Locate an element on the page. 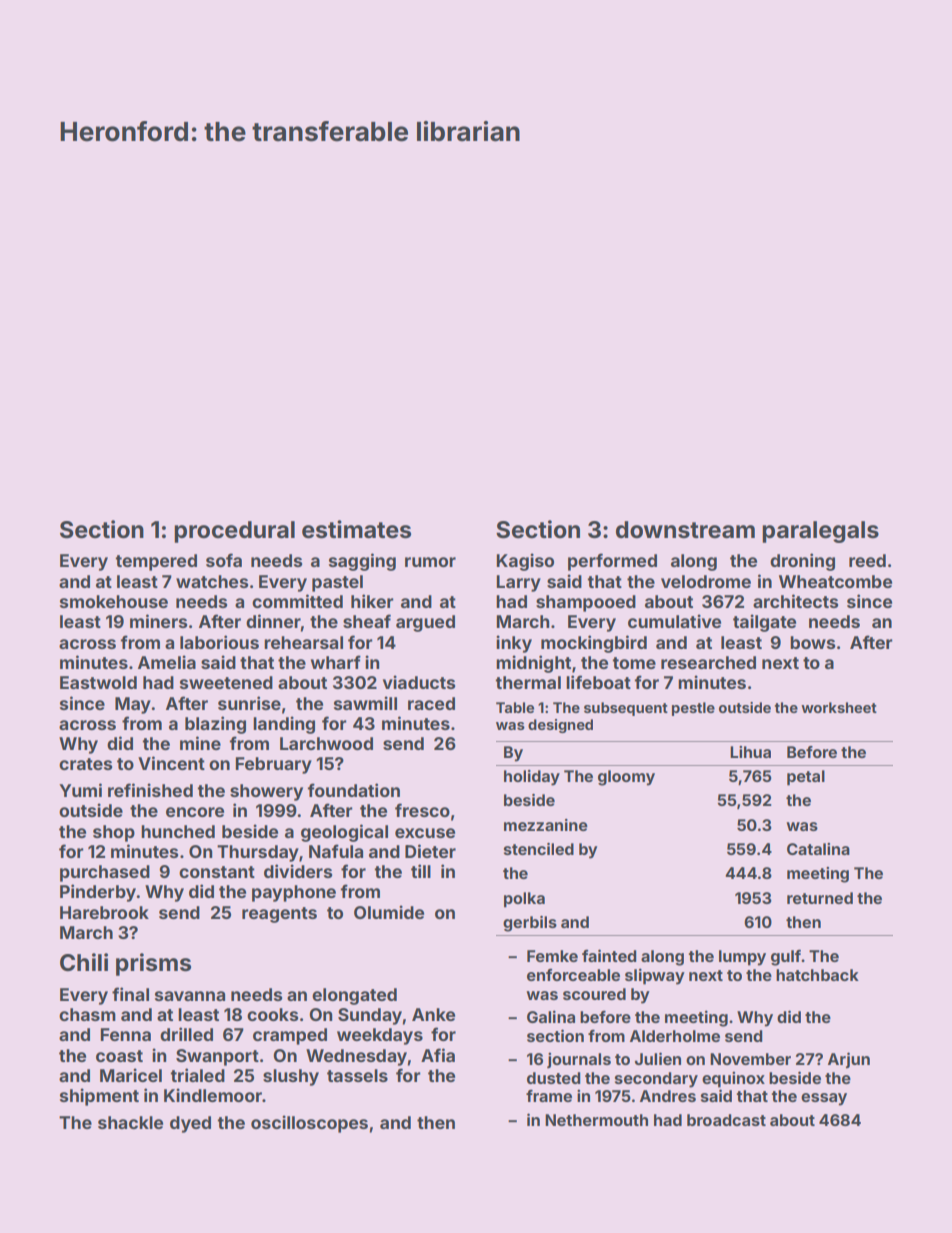  sofa is located at coordinates (224, 560).
